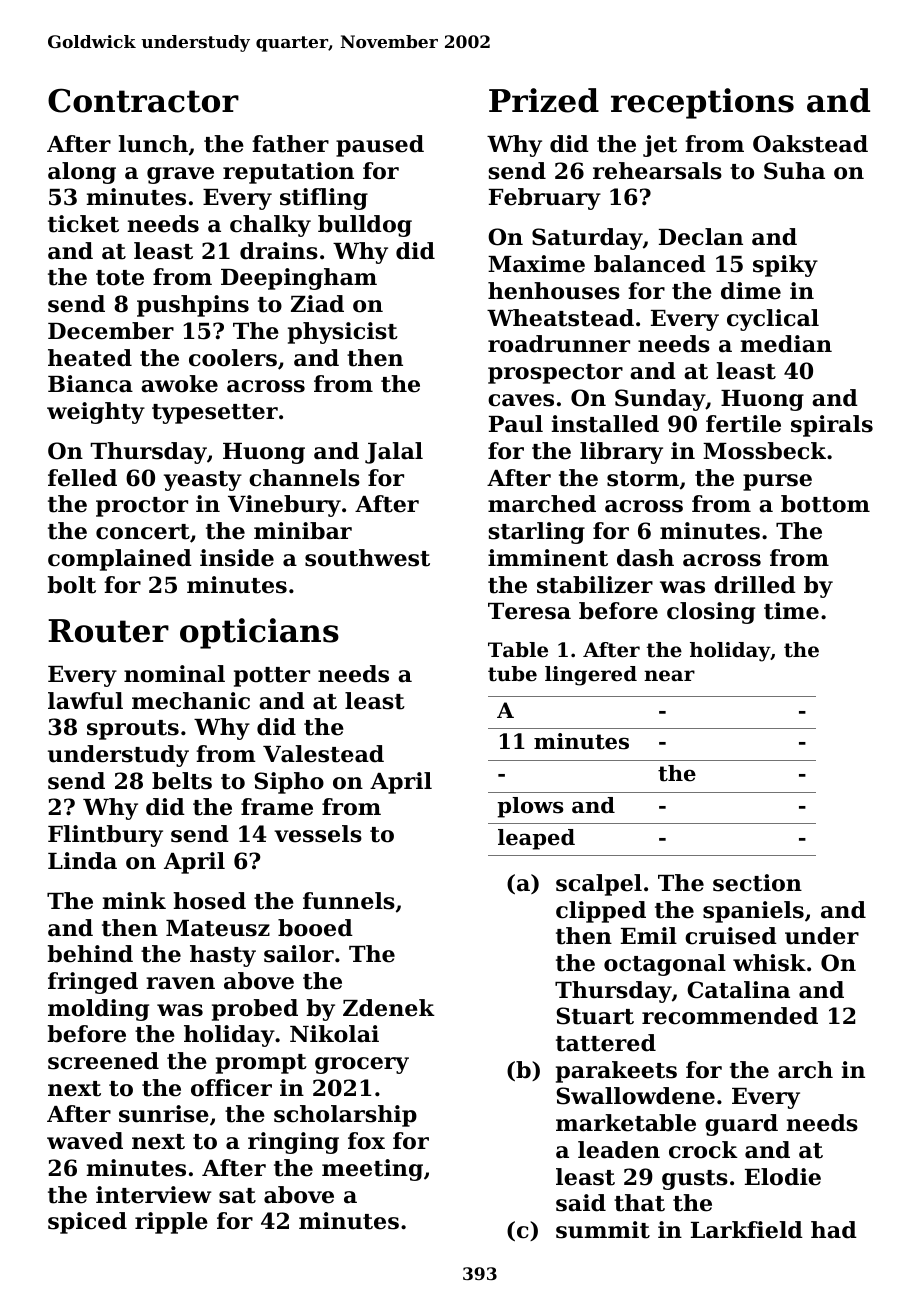  I want to click on clipped, so click(601, 912).
